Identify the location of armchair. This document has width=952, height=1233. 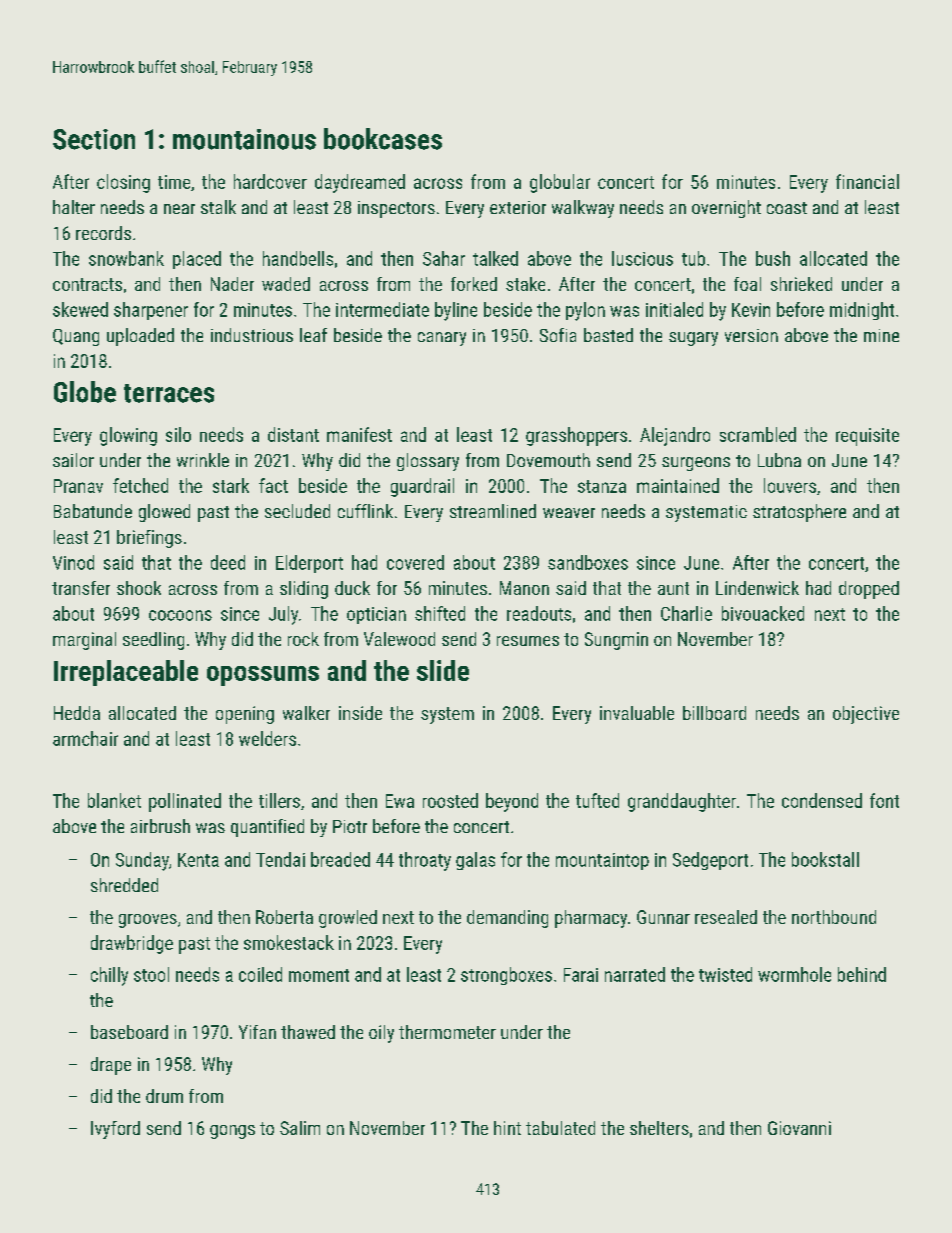
(85, 738).
